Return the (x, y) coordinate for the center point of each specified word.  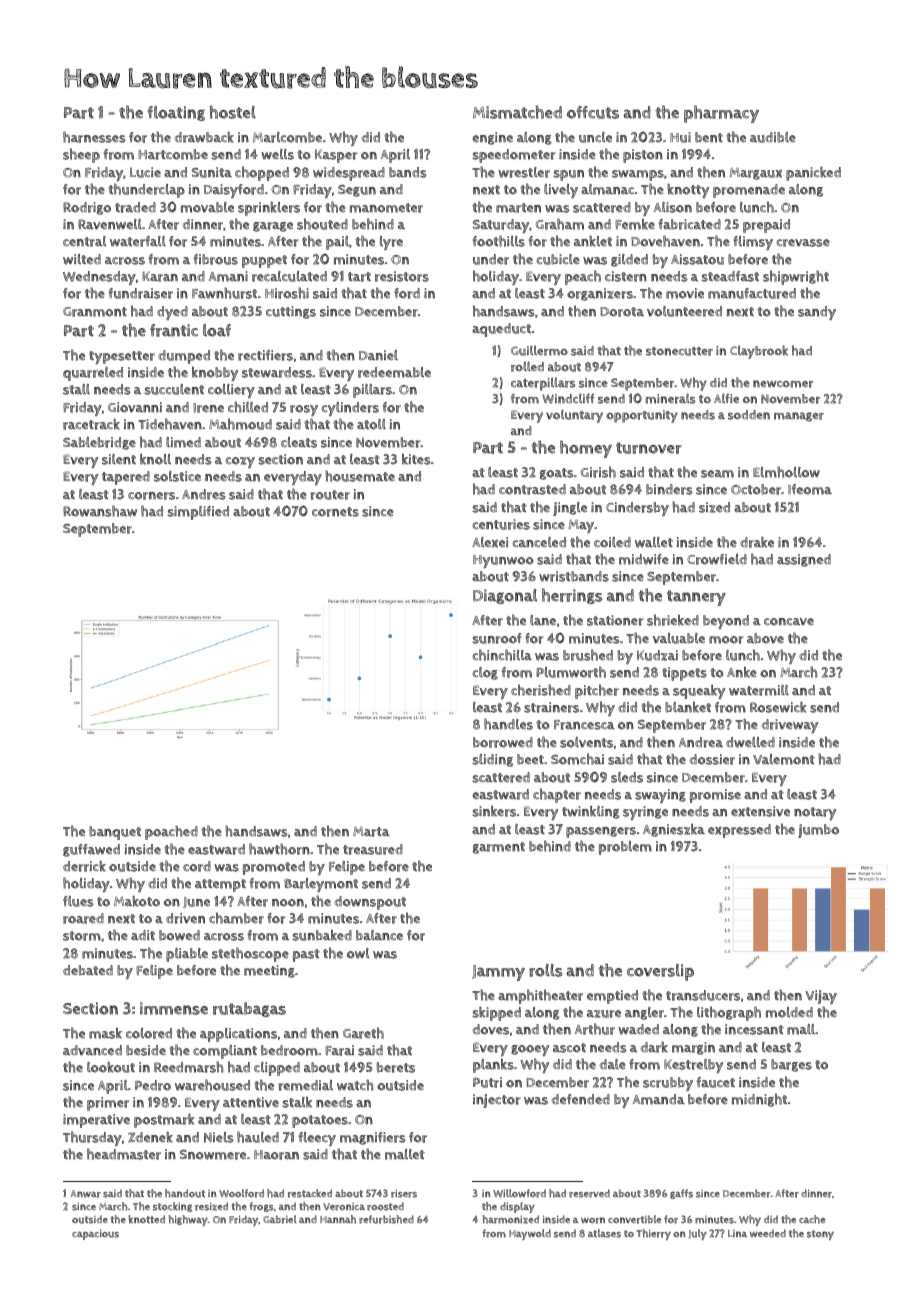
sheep (81, 155)
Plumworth (571, 672)
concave (789, 622)
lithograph (729, 1013)
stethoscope (250, 954)
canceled (539, 542)
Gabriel (280, 1219)
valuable (679, 638)
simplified (198, 513)
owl (358, 953)
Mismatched (517, 112)
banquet (115, 833)
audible (773, 137)
